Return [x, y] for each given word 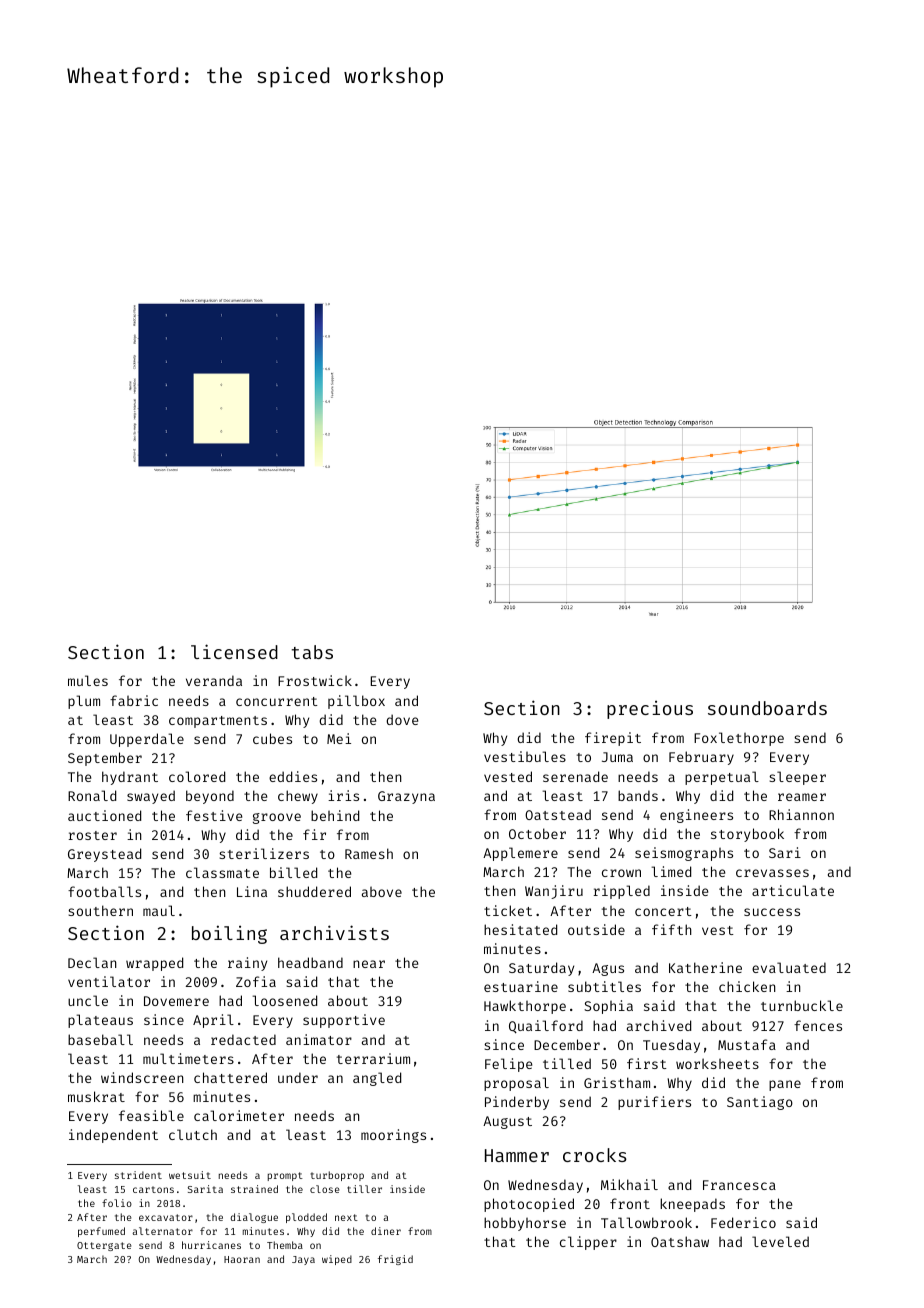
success [772, 912]
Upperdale [147, 740]
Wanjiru [554, 892]
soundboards [767, 708]
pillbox [356, 702]
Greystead [104, 855]
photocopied [529, 1205]
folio [117, 1203]
